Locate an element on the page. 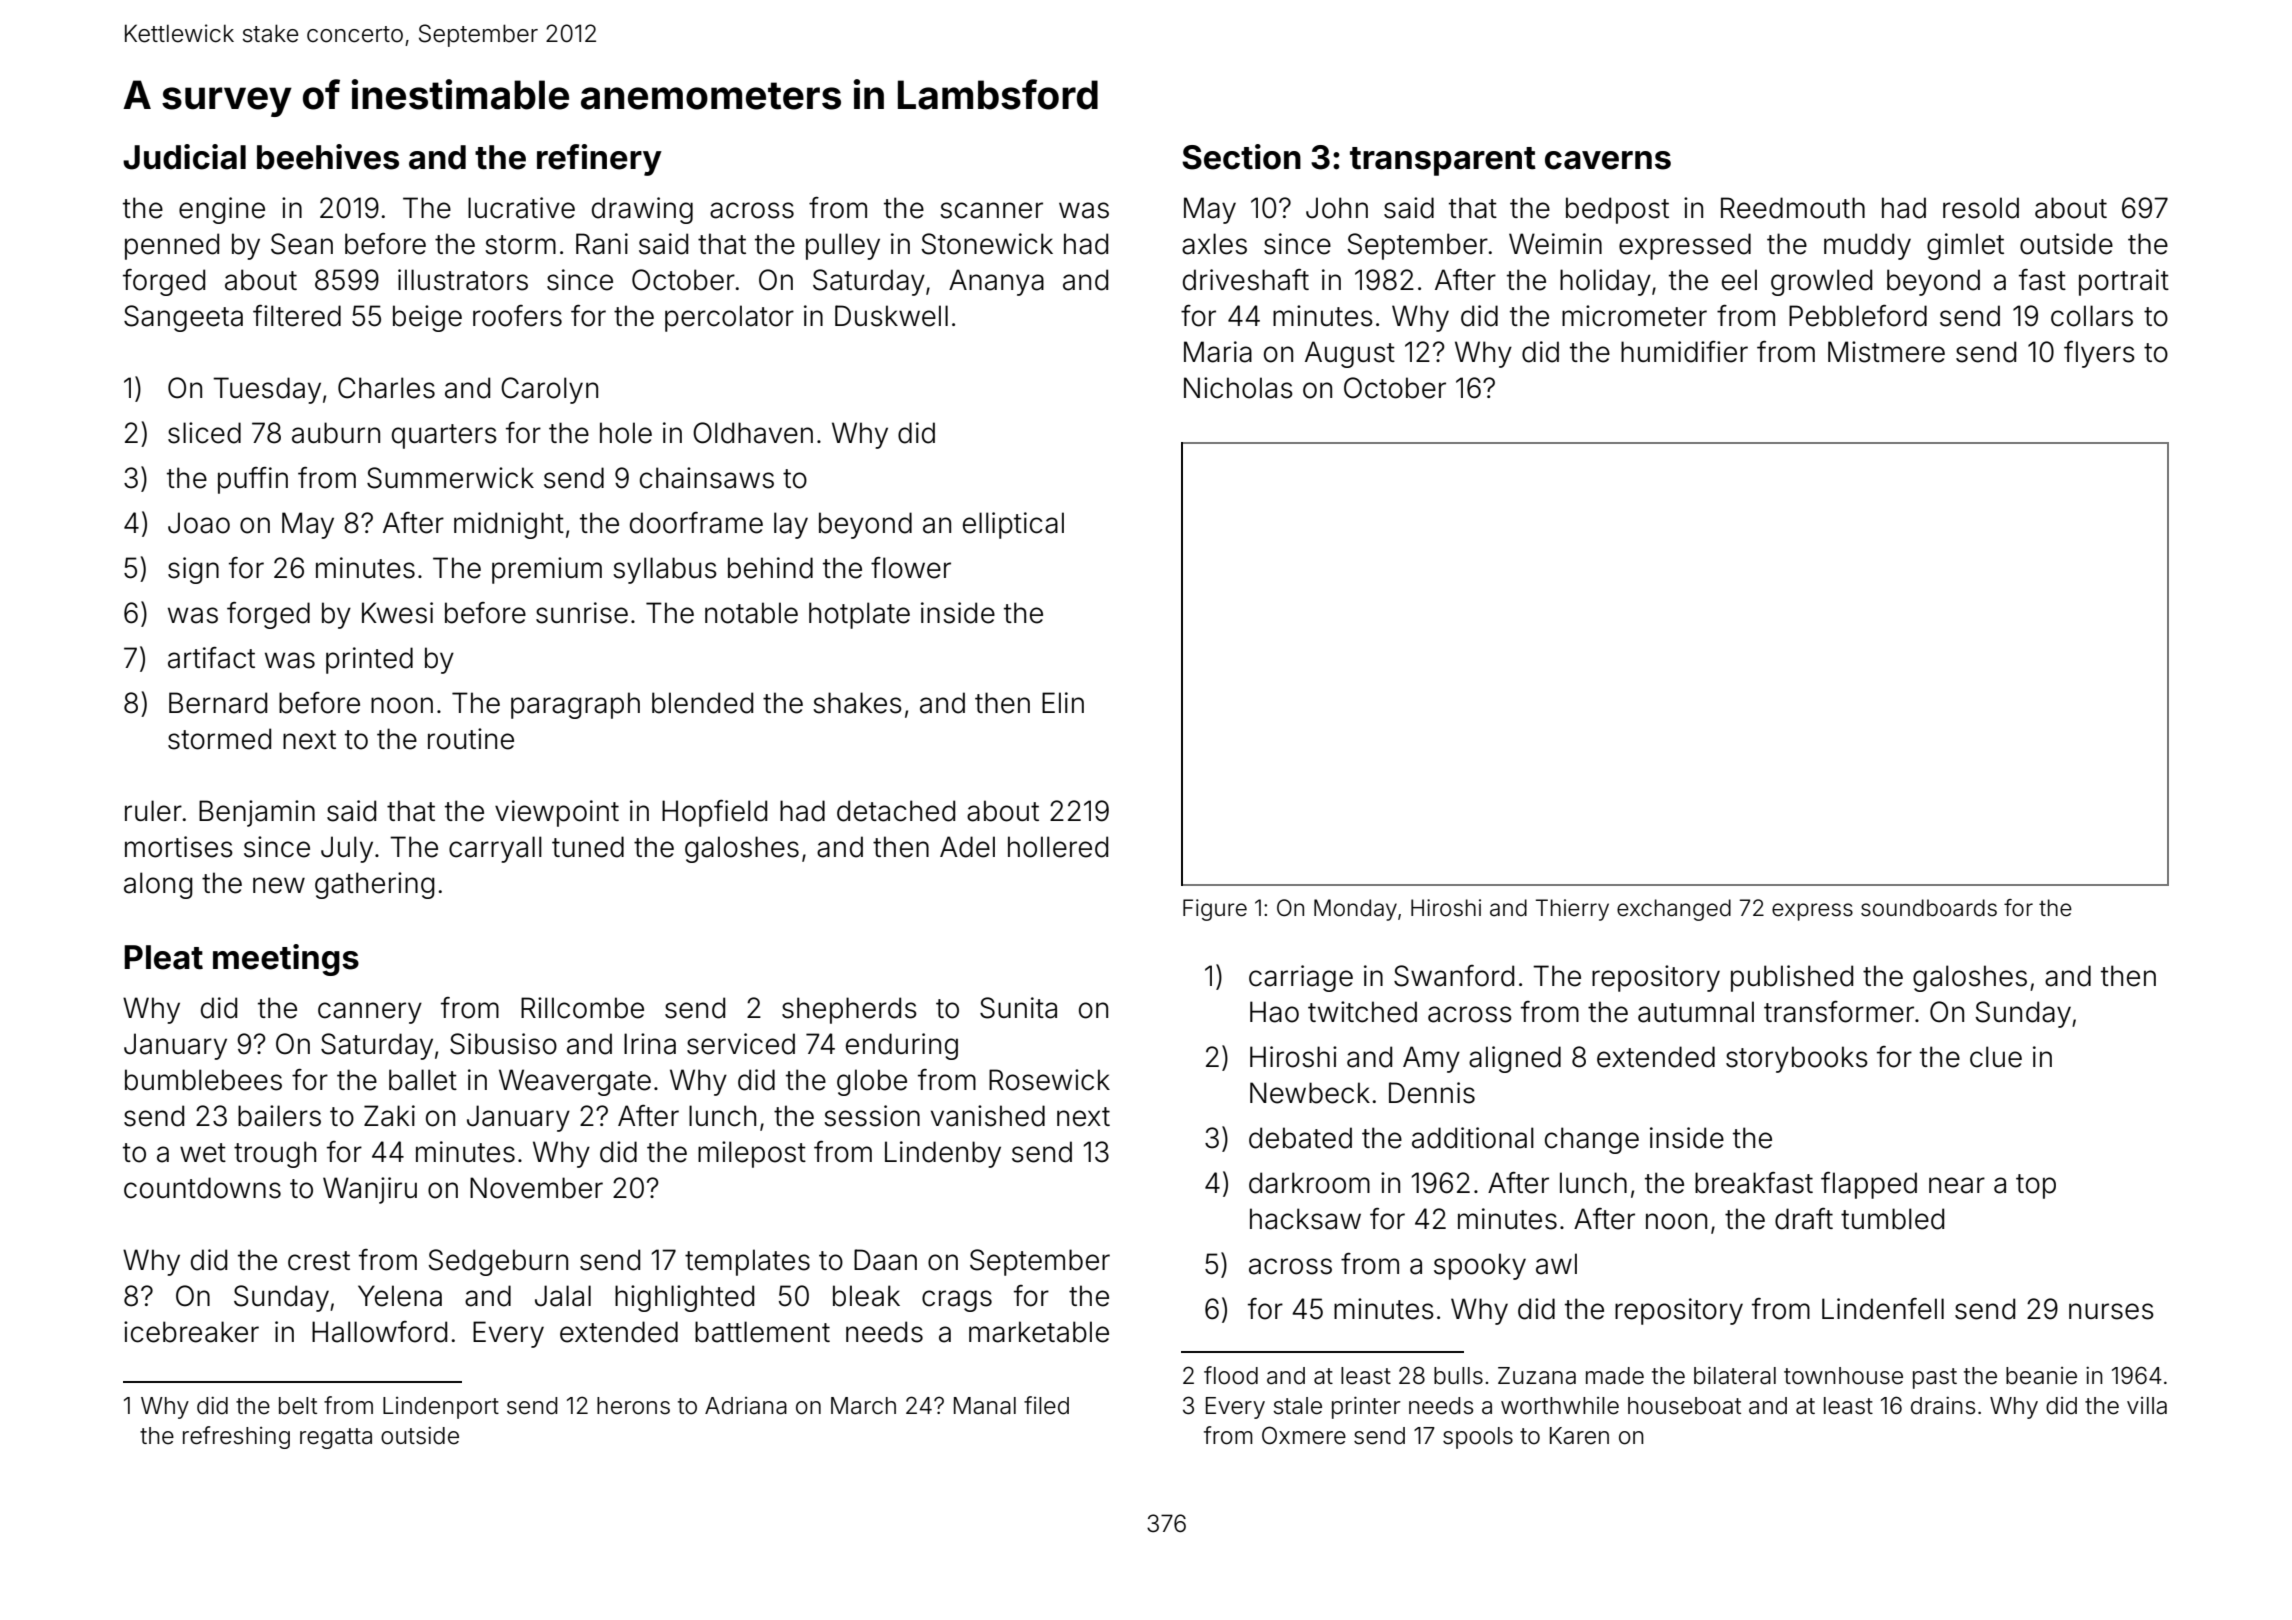 The height and width of the document is (1620, 2292). Zaki is located at coordinates (389, 1116).
